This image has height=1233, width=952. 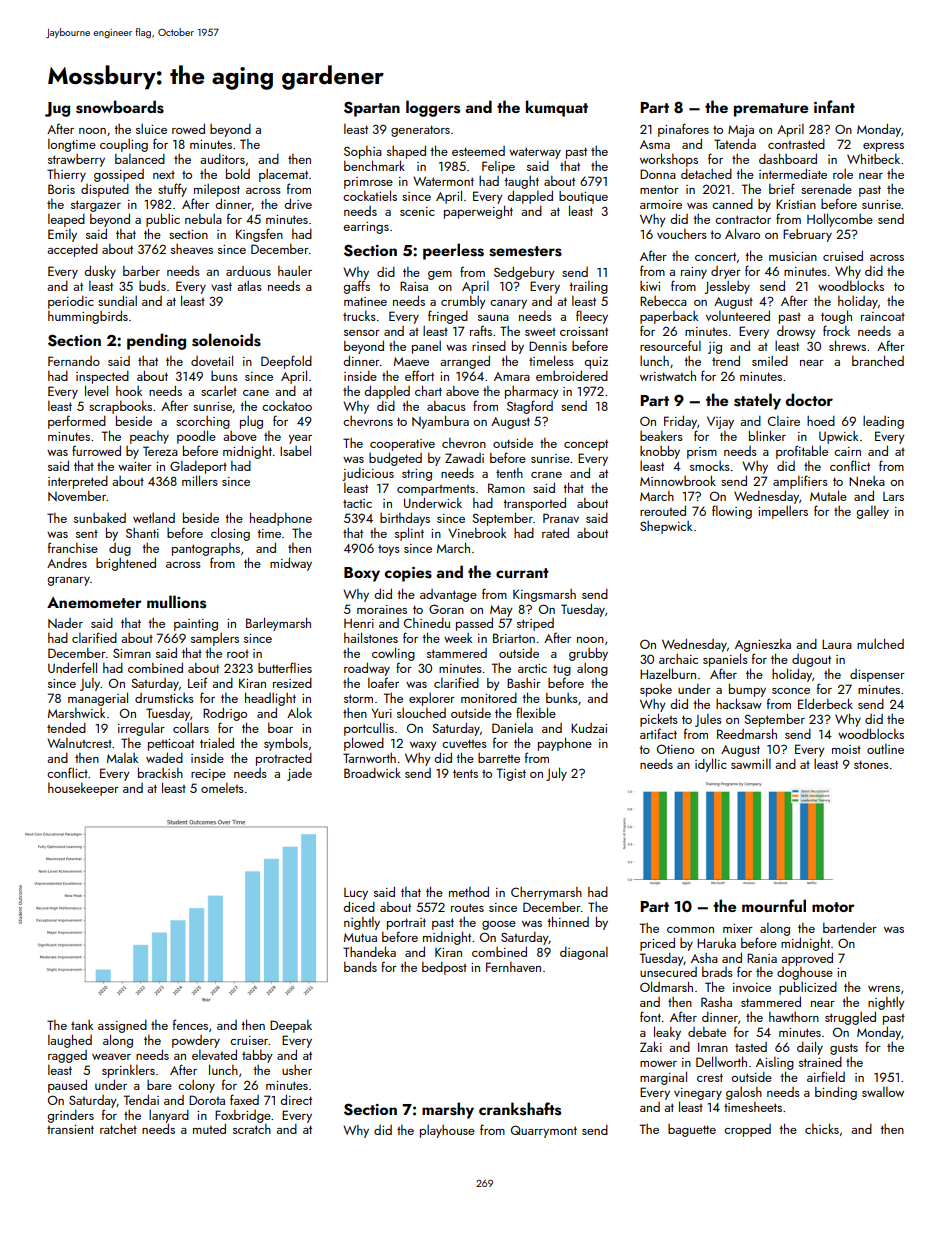 What do you see at coordinates (732, 512) in the image?
I see `flowing` at bounding box center [732, 512].
